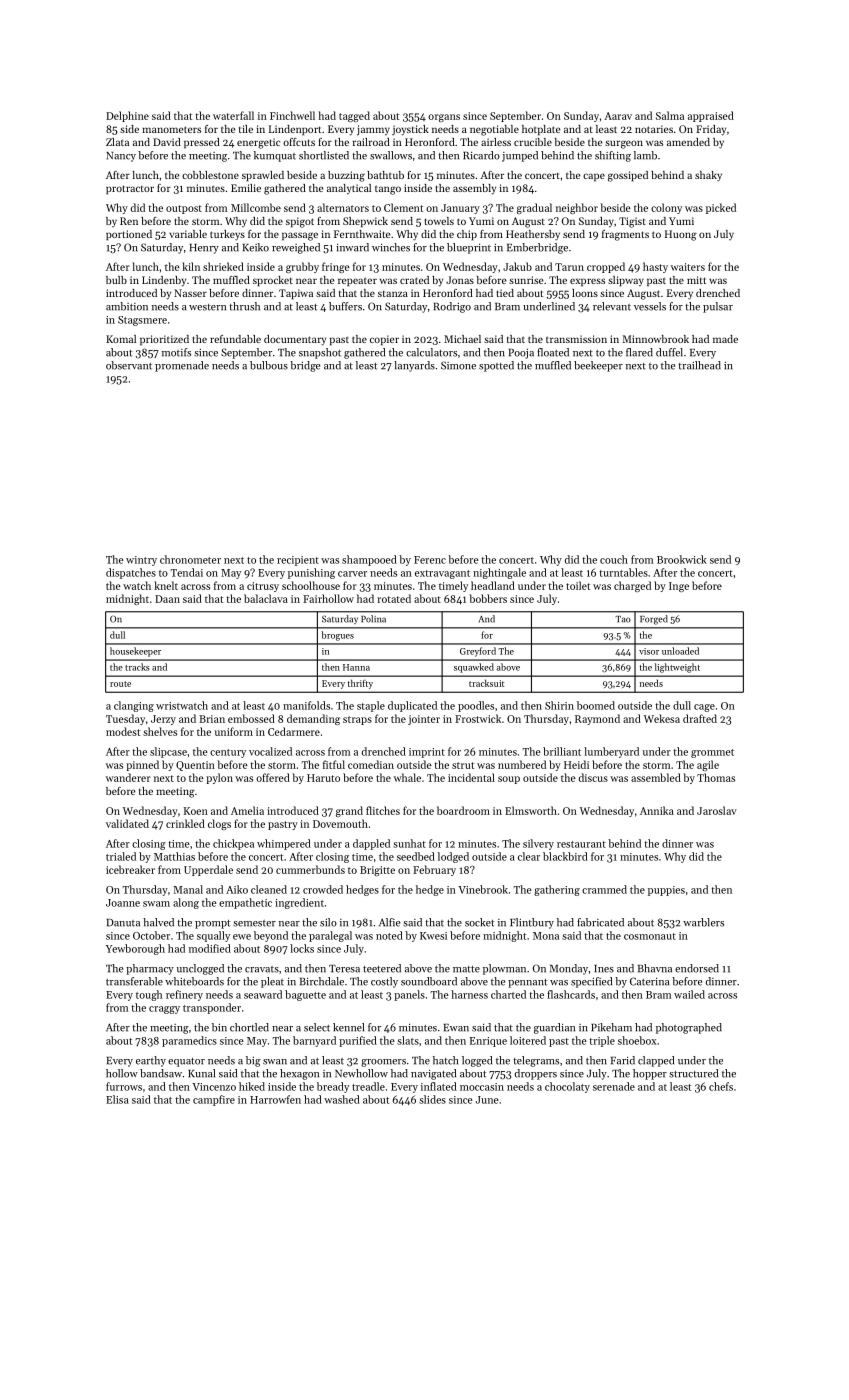 Image resolution: width=849 pixels, height=1400 pixels. I want to click on chocolaty, so click(567, 1087).
